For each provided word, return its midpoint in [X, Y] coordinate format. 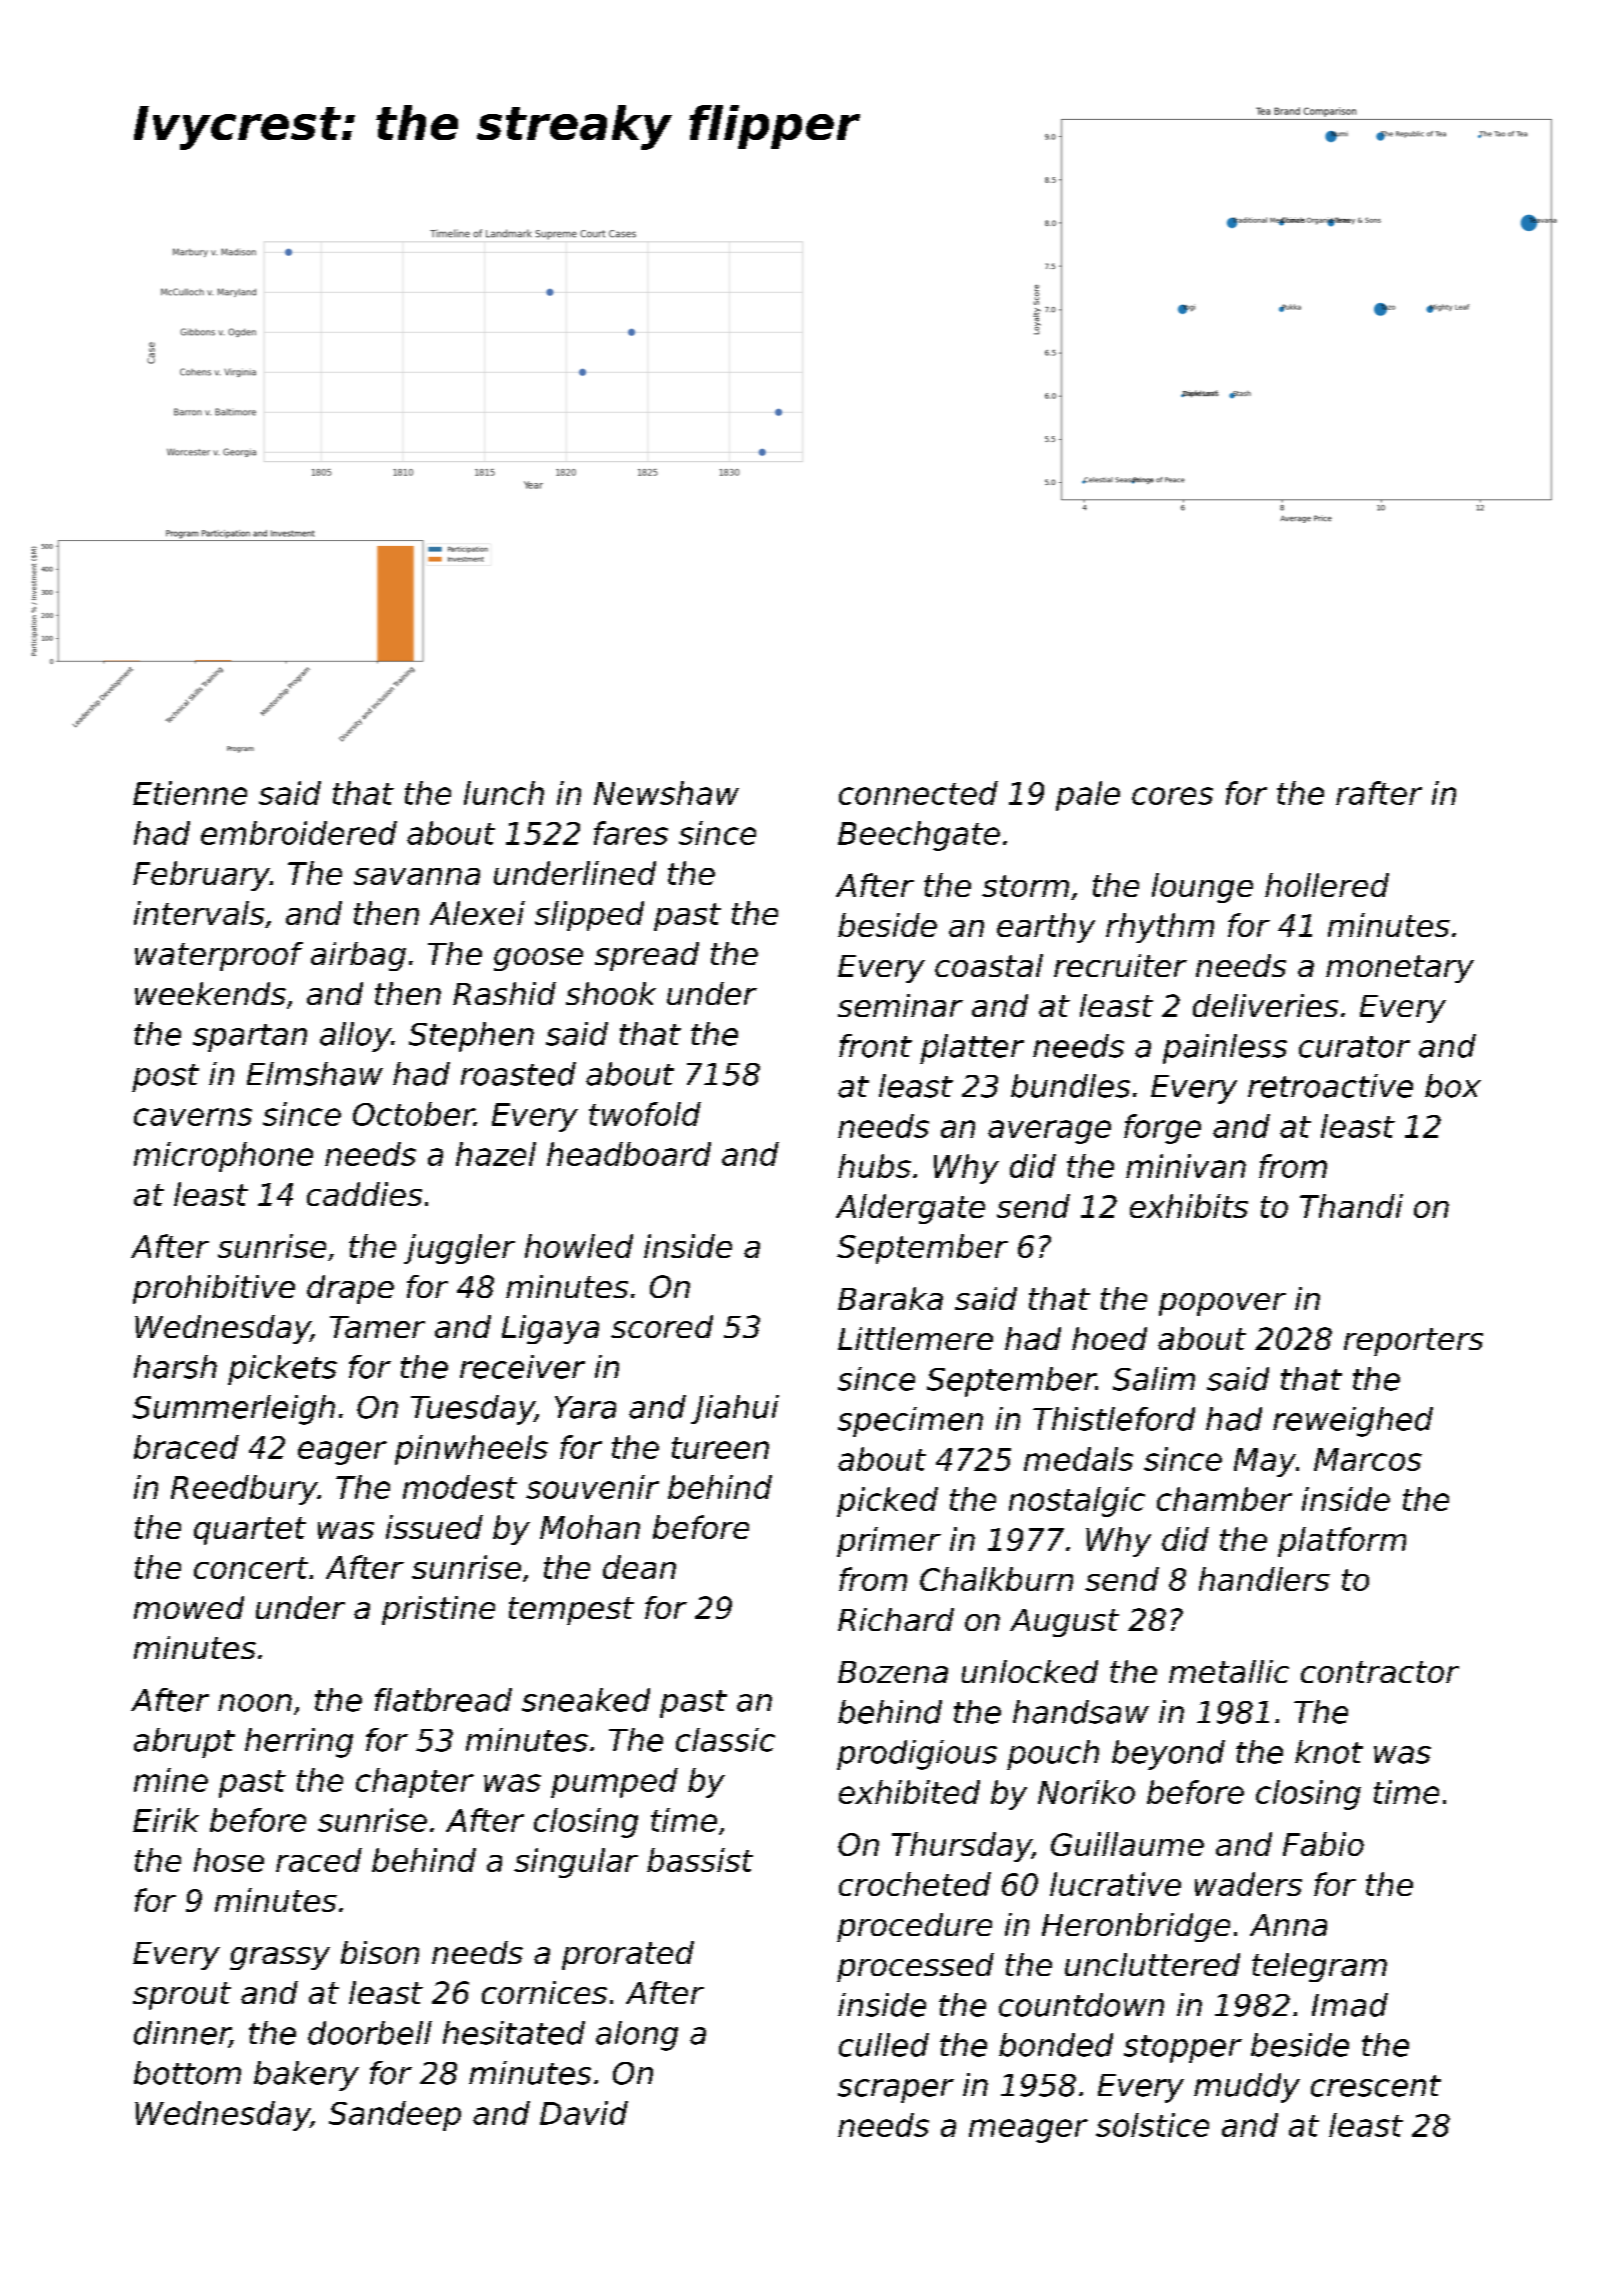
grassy [280, 1958]
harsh [175, 1367]
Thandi [1351, 1206]
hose [229, 1860]
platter [972, 1049]
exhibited [909, 1792]
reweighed [1353, 1422]
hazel [496, 1154]
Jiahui [735, 1409]
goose [538, 959]
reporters [1413, 1342]
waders [1248, 1884]
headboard [629, 1154]
